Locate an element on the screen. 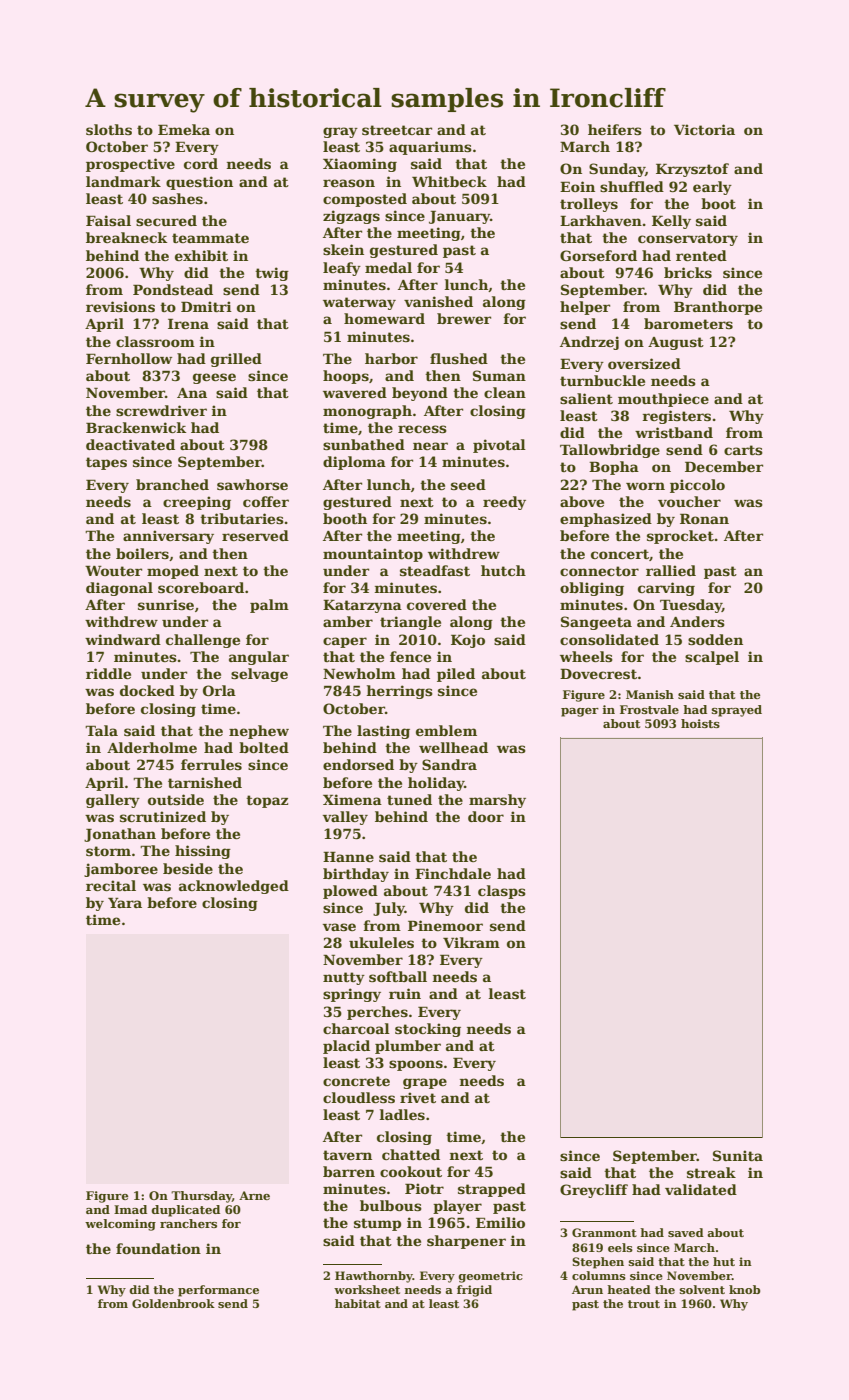  Thursday is located at coordinates (201, 1197).
